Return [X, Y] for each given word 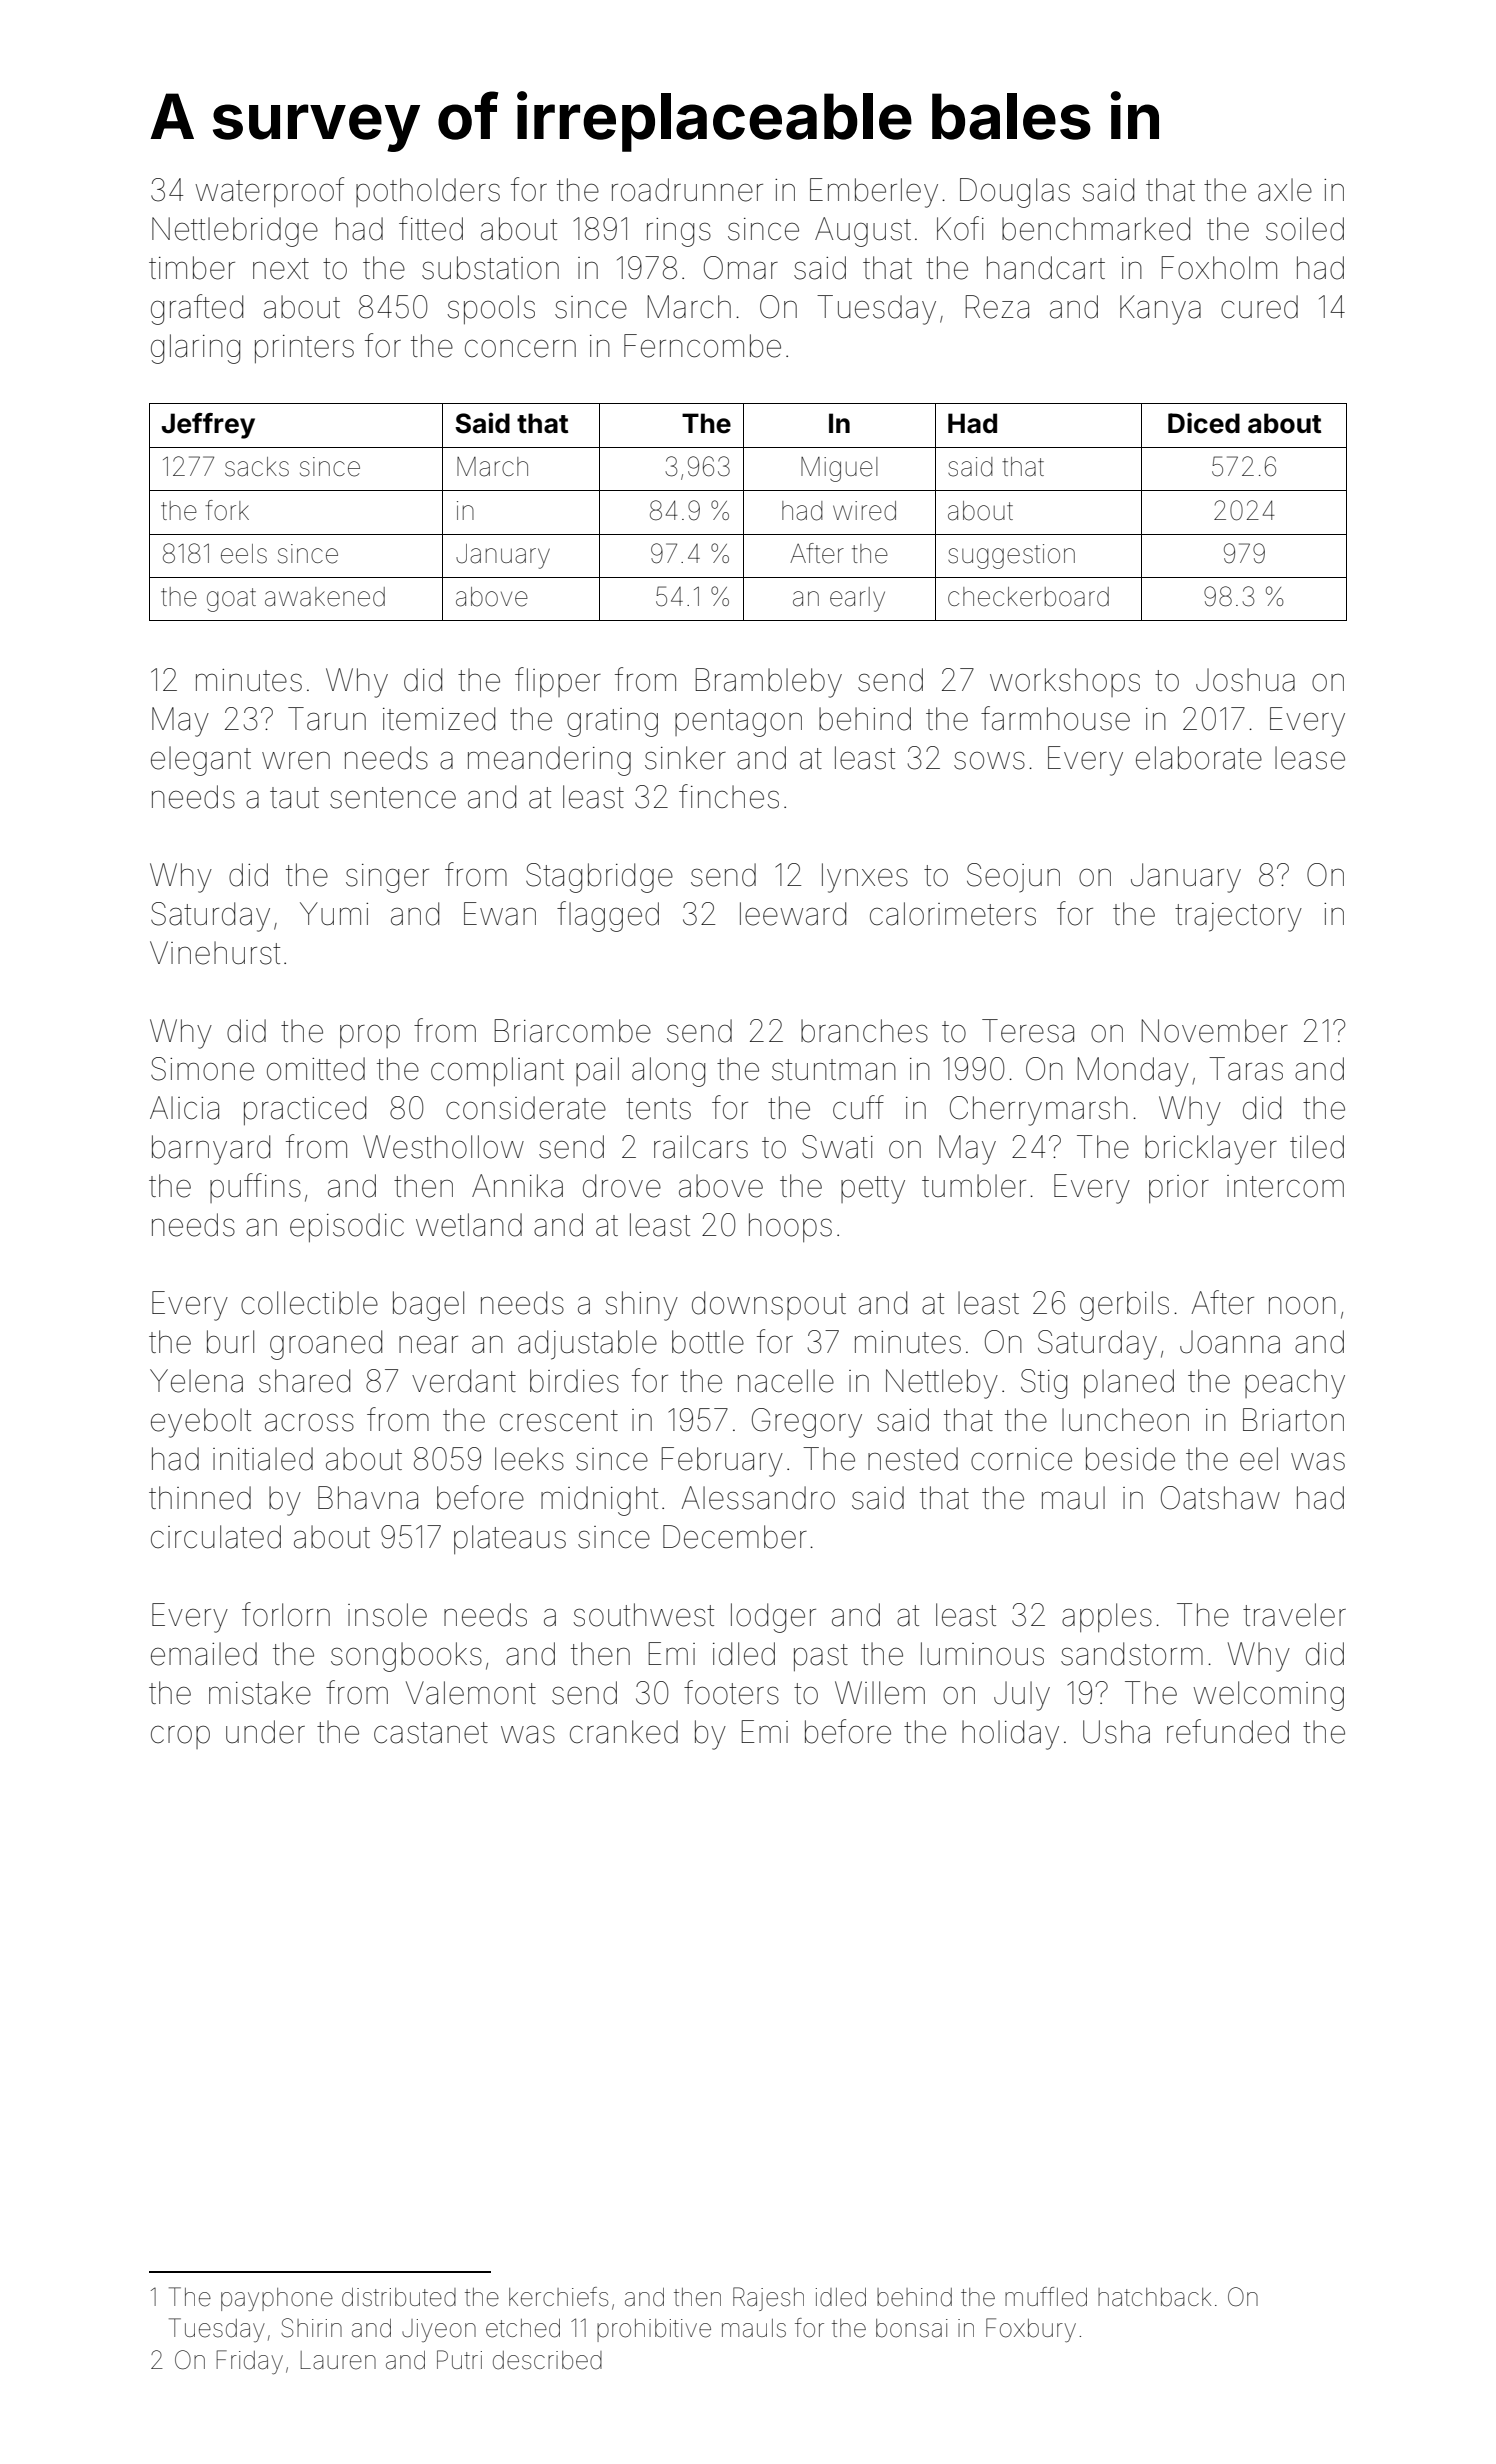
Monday [1133, 1072]
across [309, 1422]
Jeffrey [208, 426]
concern [520, 348]
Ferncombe [702, 346]
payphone [277, 2299]
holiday [1010, 1735]
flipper [558, 682]
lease [1310, 758]
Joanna [1230, 1342]
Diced [1204, 423]
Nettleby [942, 1384]
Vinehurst [215, 953]
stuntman [834, 1070]
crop [180, 1737]
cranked [624, 1732]
